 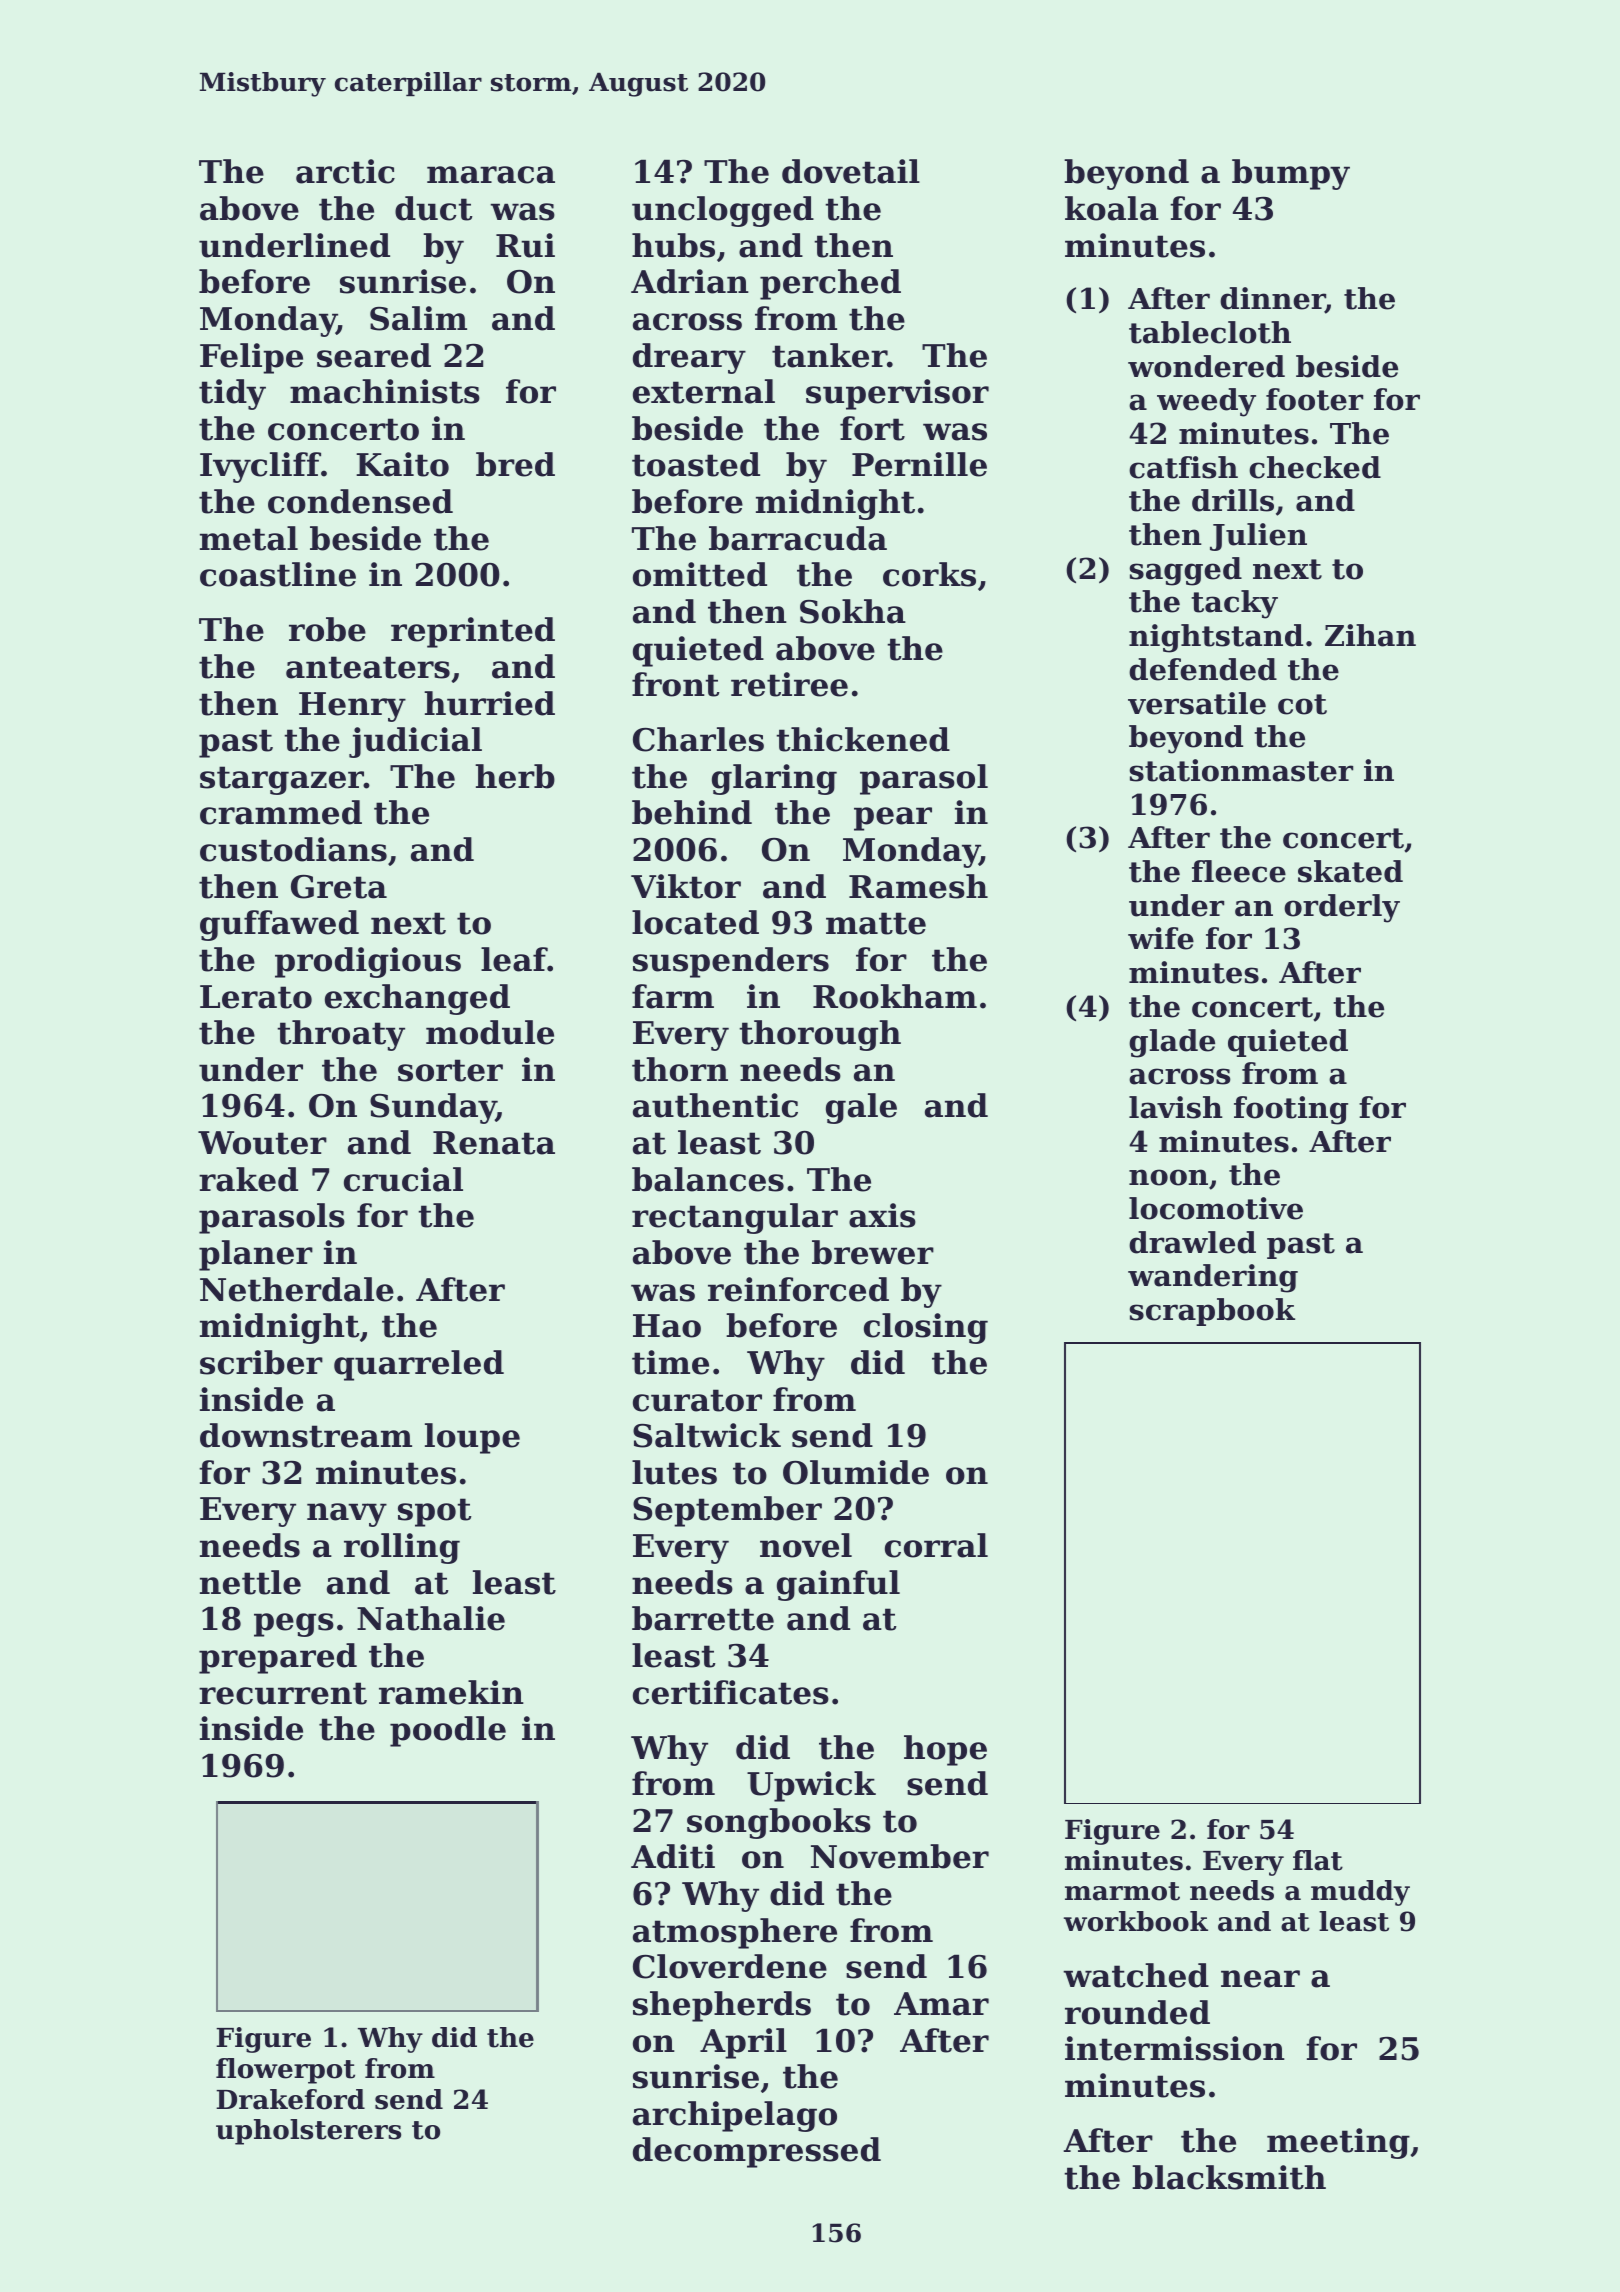 I want to click on closing, so click(x=926, y=1328).
